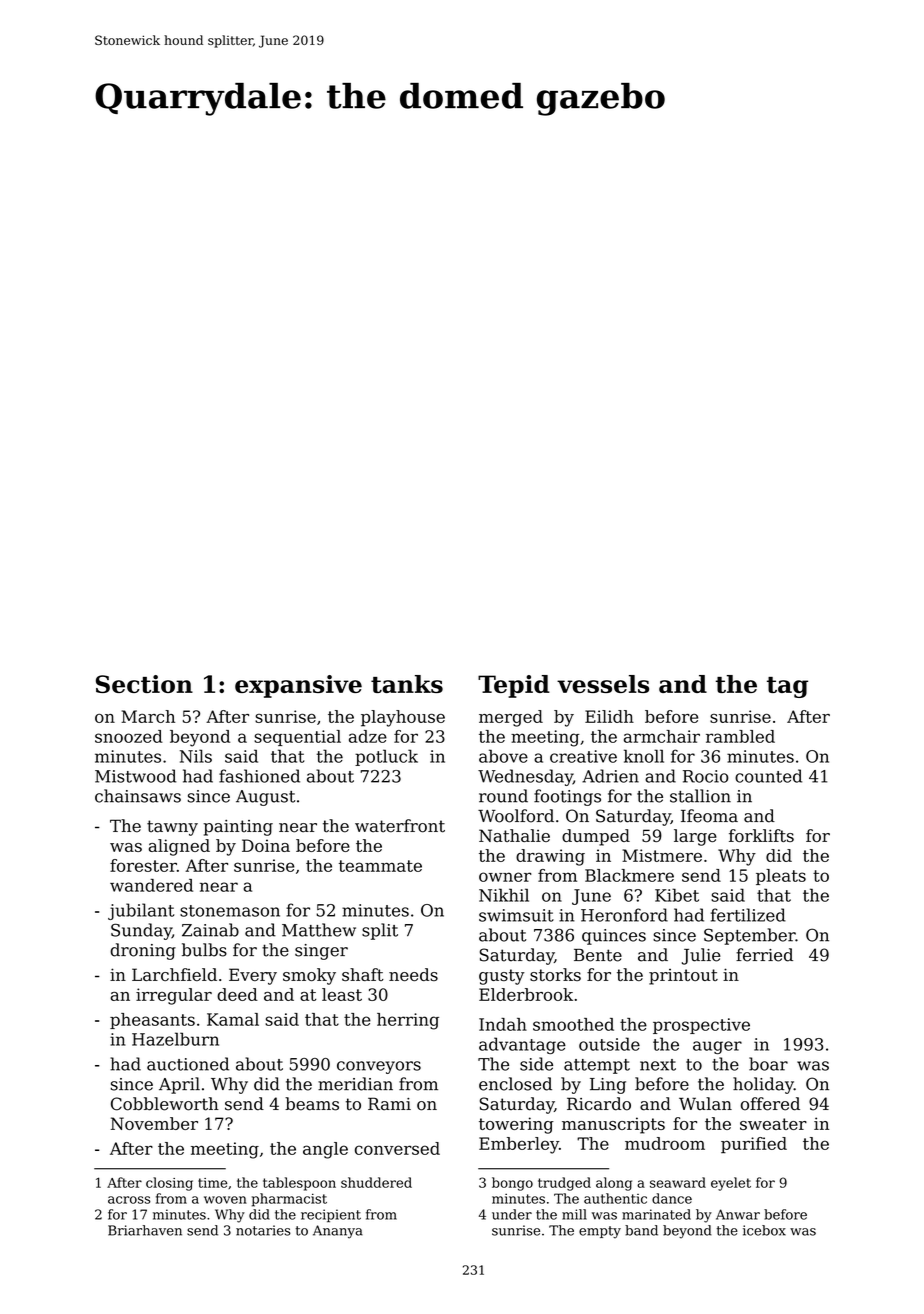 Image resolution: width=924 pixels, height=1314 pixels. Describe the element at coordinates (338, 1232) in the screenshot. I see `Ananya` at that location.
